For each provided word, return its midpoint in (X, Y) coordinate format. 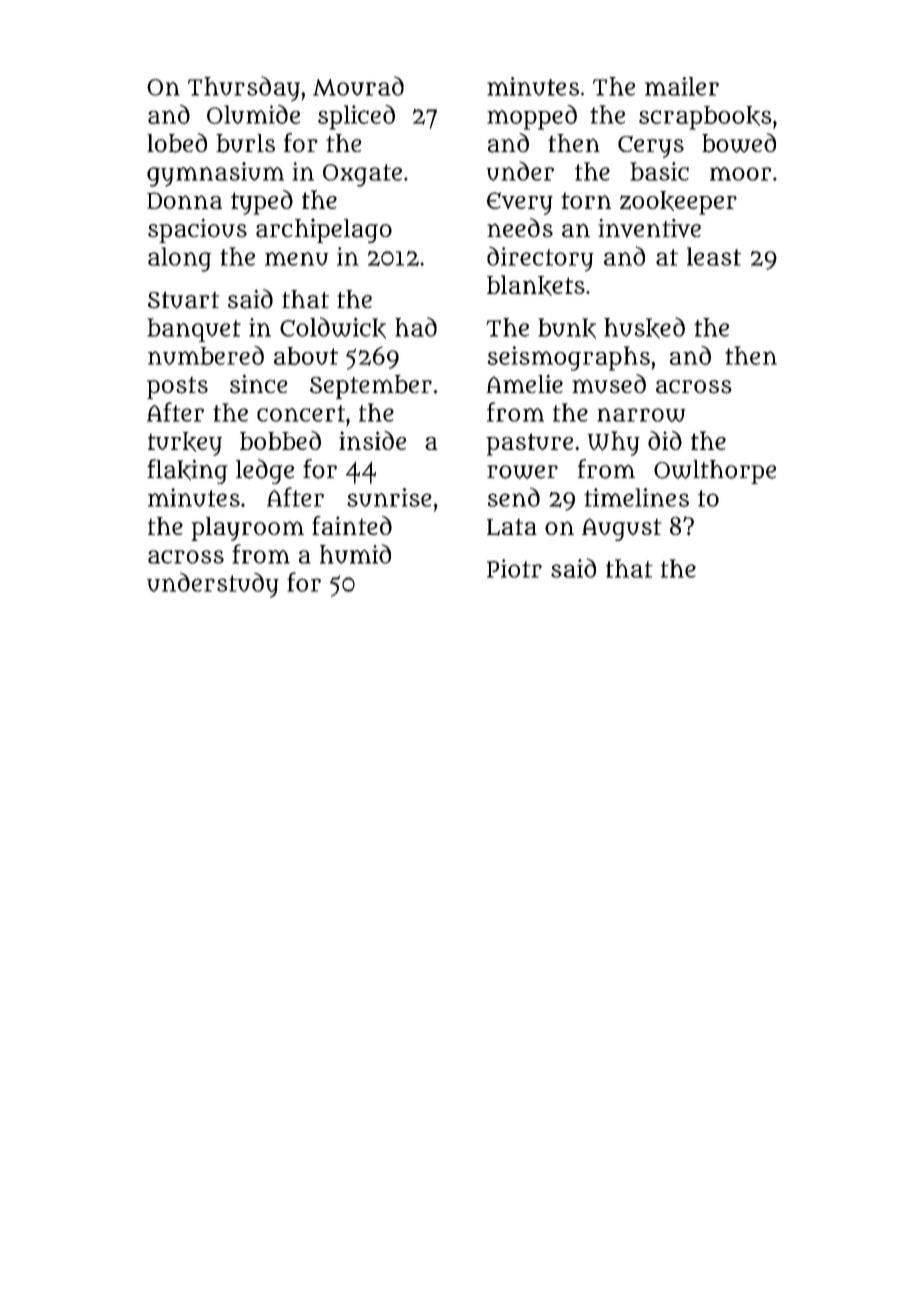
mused (609, 384)
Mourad (358, 86)
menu (296, 259)
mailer (682, 86)
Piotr (514, 568)
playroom (247, 529)
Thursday (244, 88)
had (416, 327)
